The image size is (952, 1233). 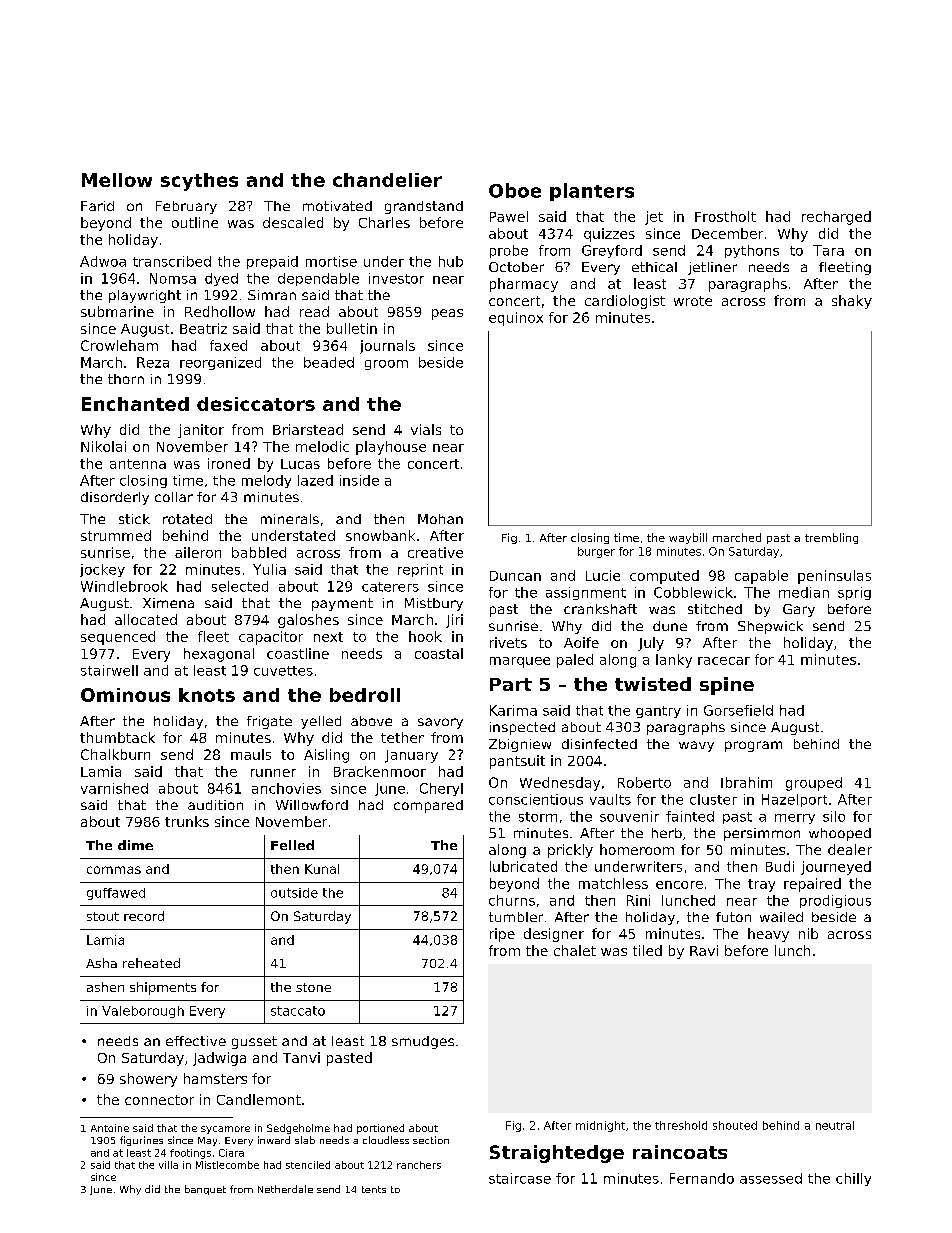 I want to click on Frostholt, so click(x=725, y=216).
